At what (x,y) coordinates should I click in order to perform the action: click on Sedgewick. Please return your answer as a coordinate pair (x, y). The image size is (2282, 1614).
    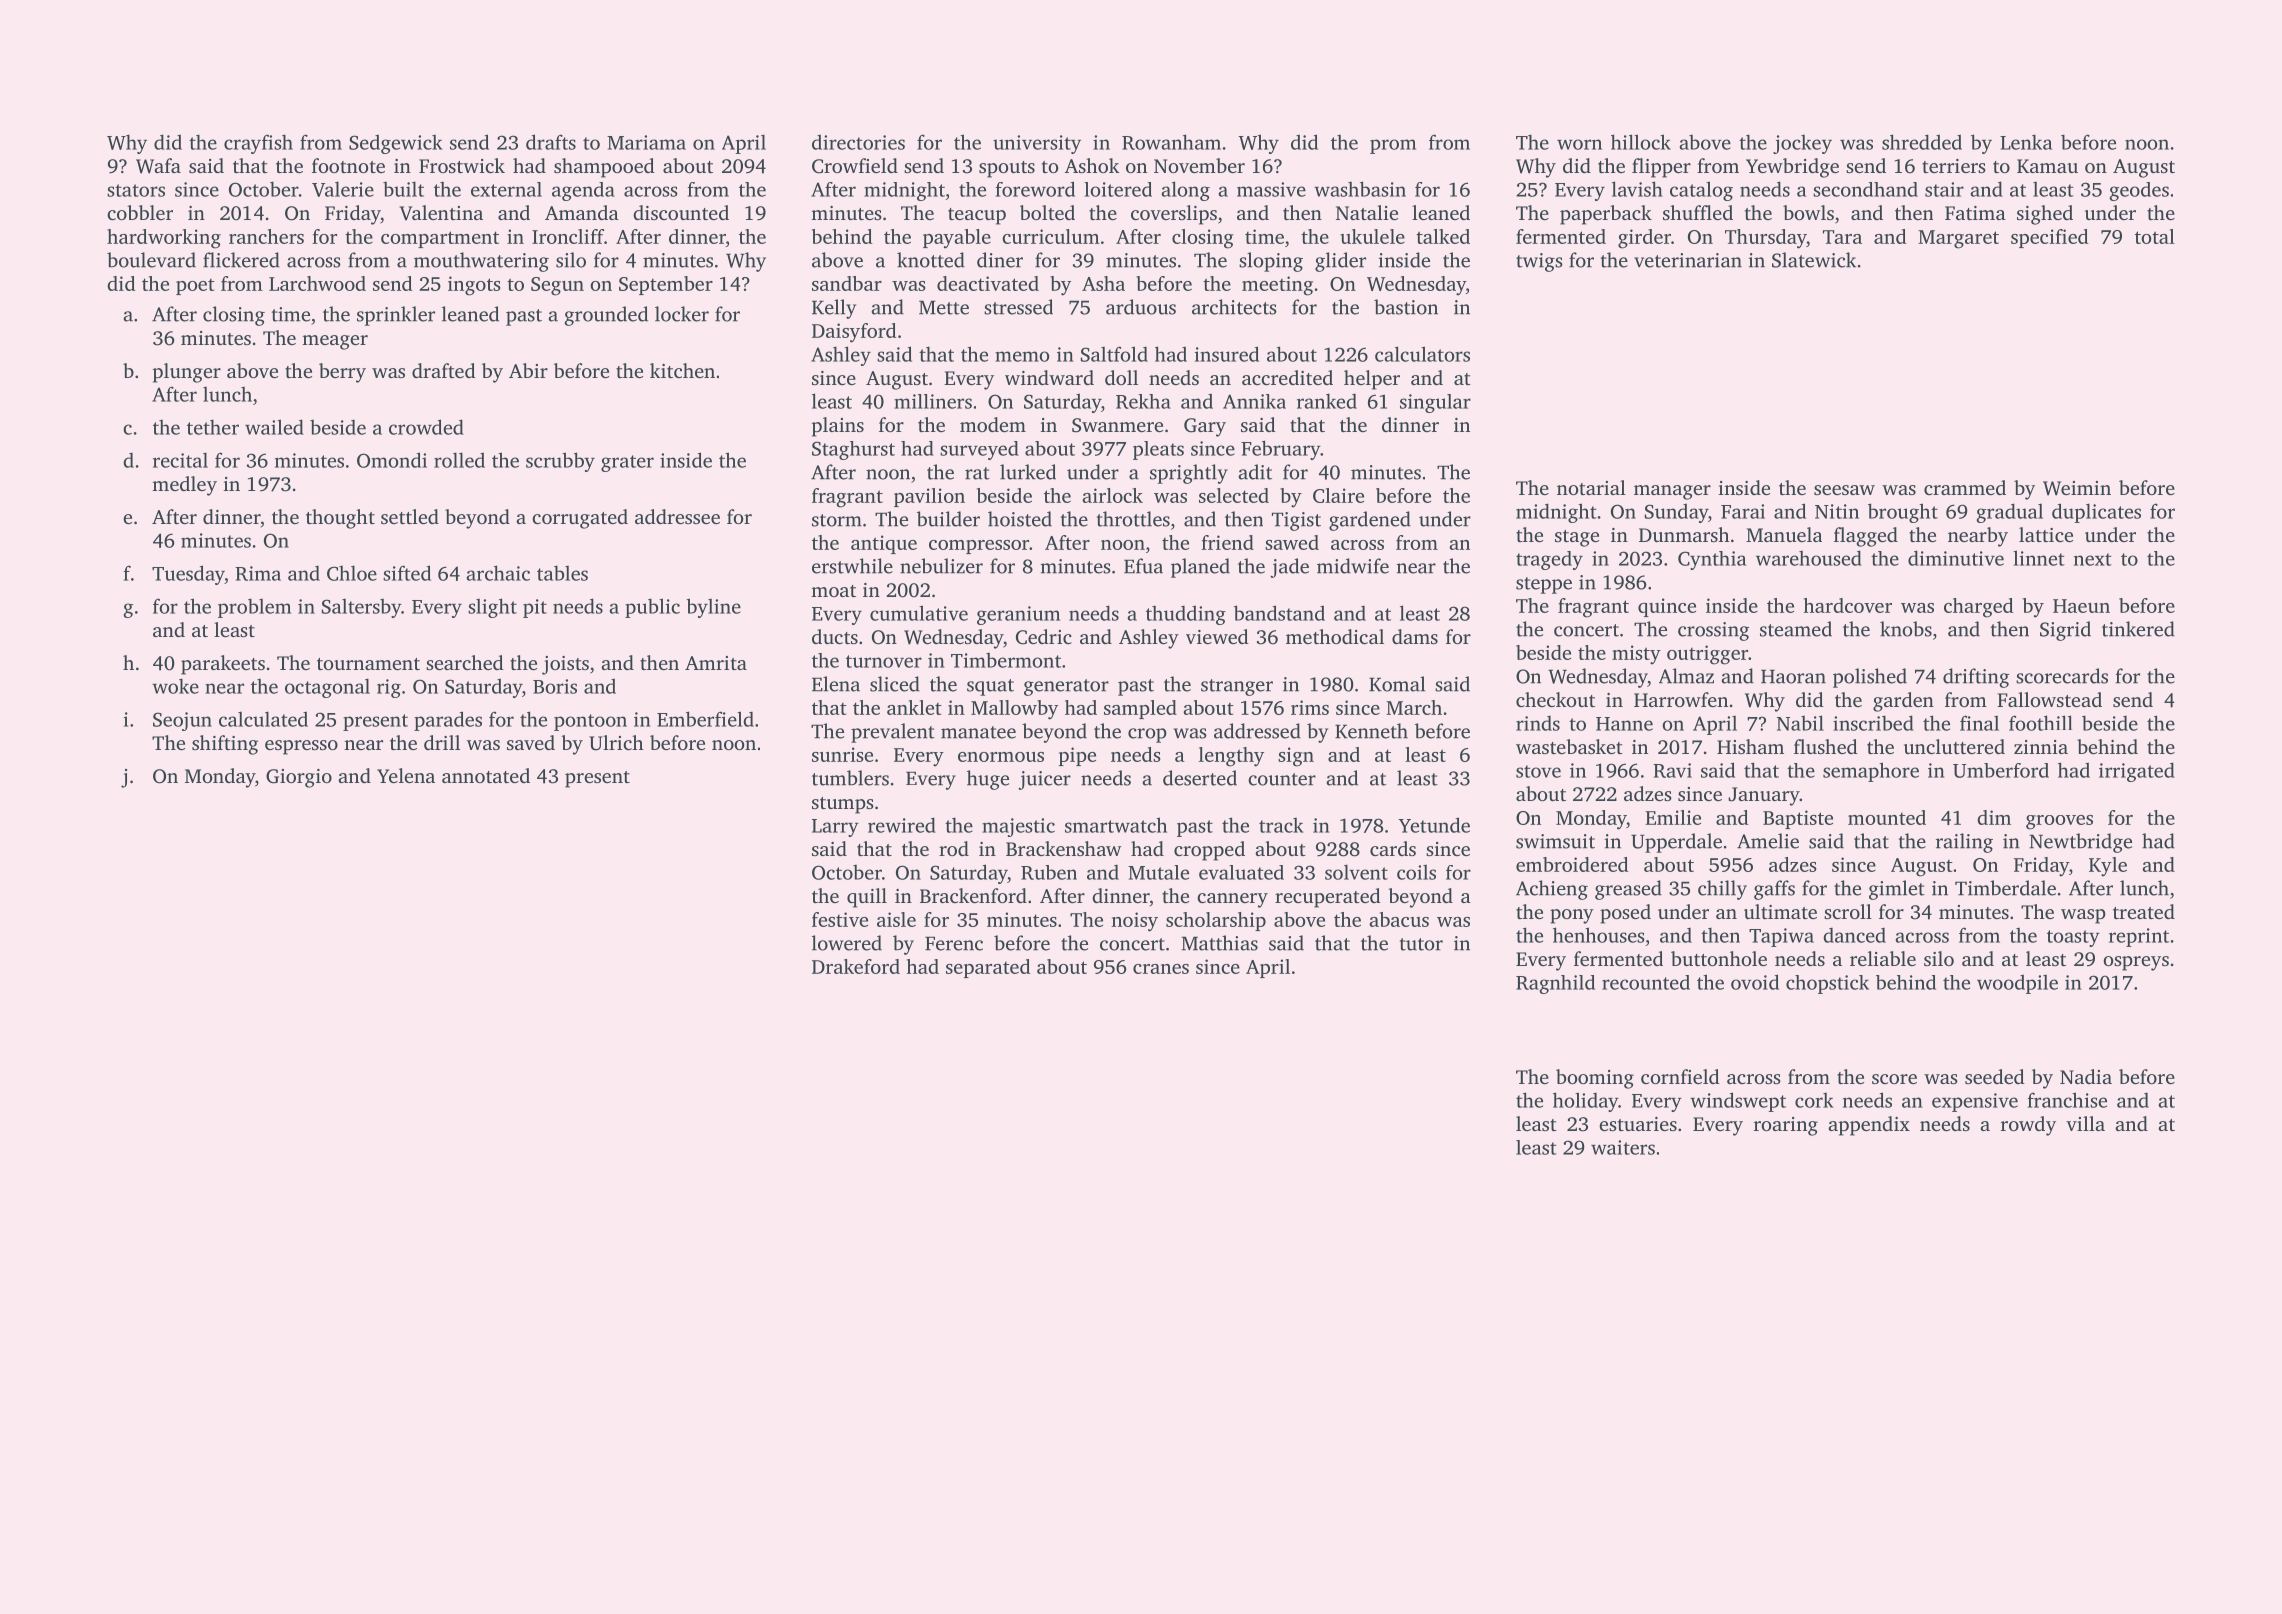
    Looking at the image, I should click on (396, 144).
